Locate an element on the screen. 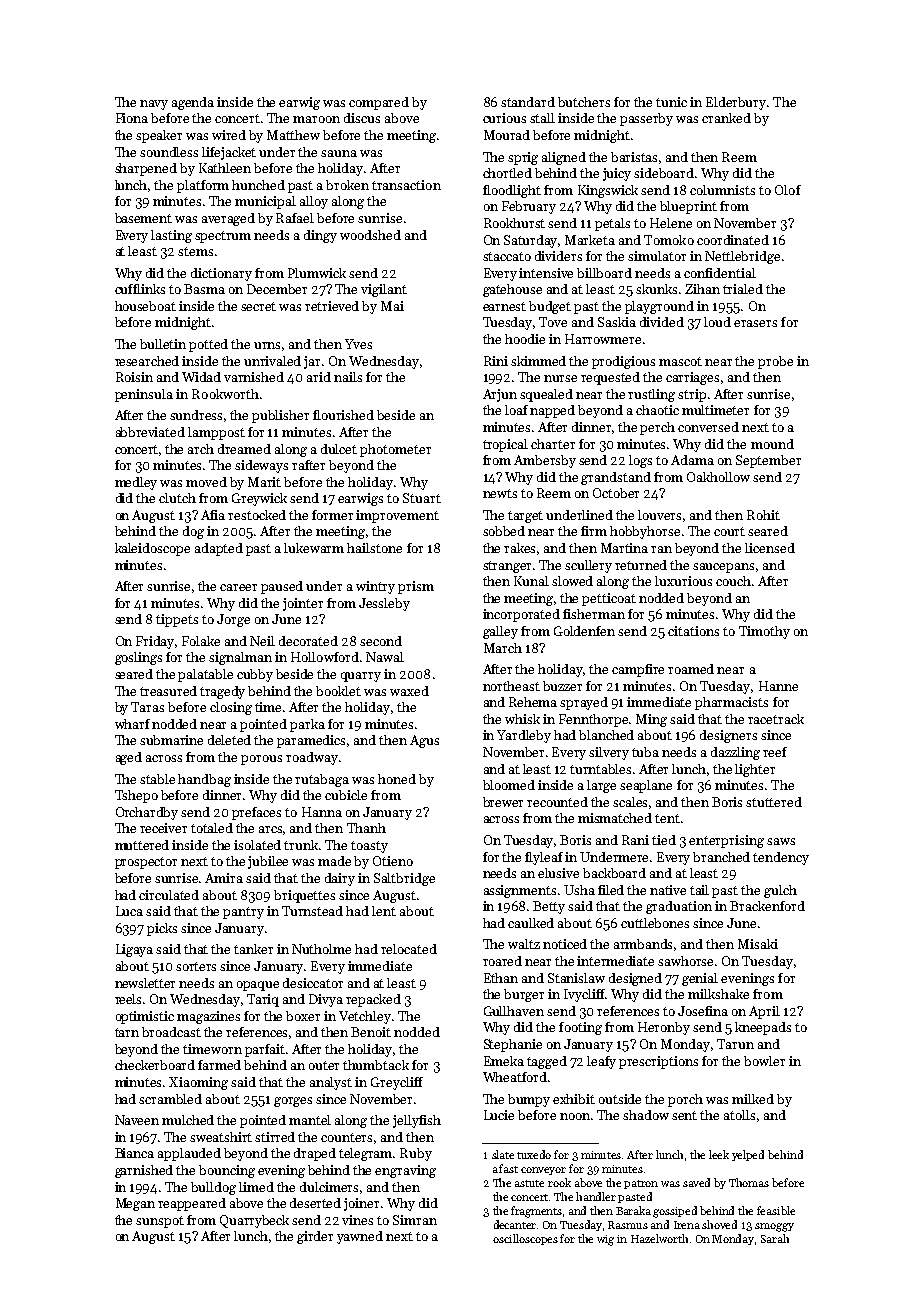  booklet is located at coordinates (338, 691).
